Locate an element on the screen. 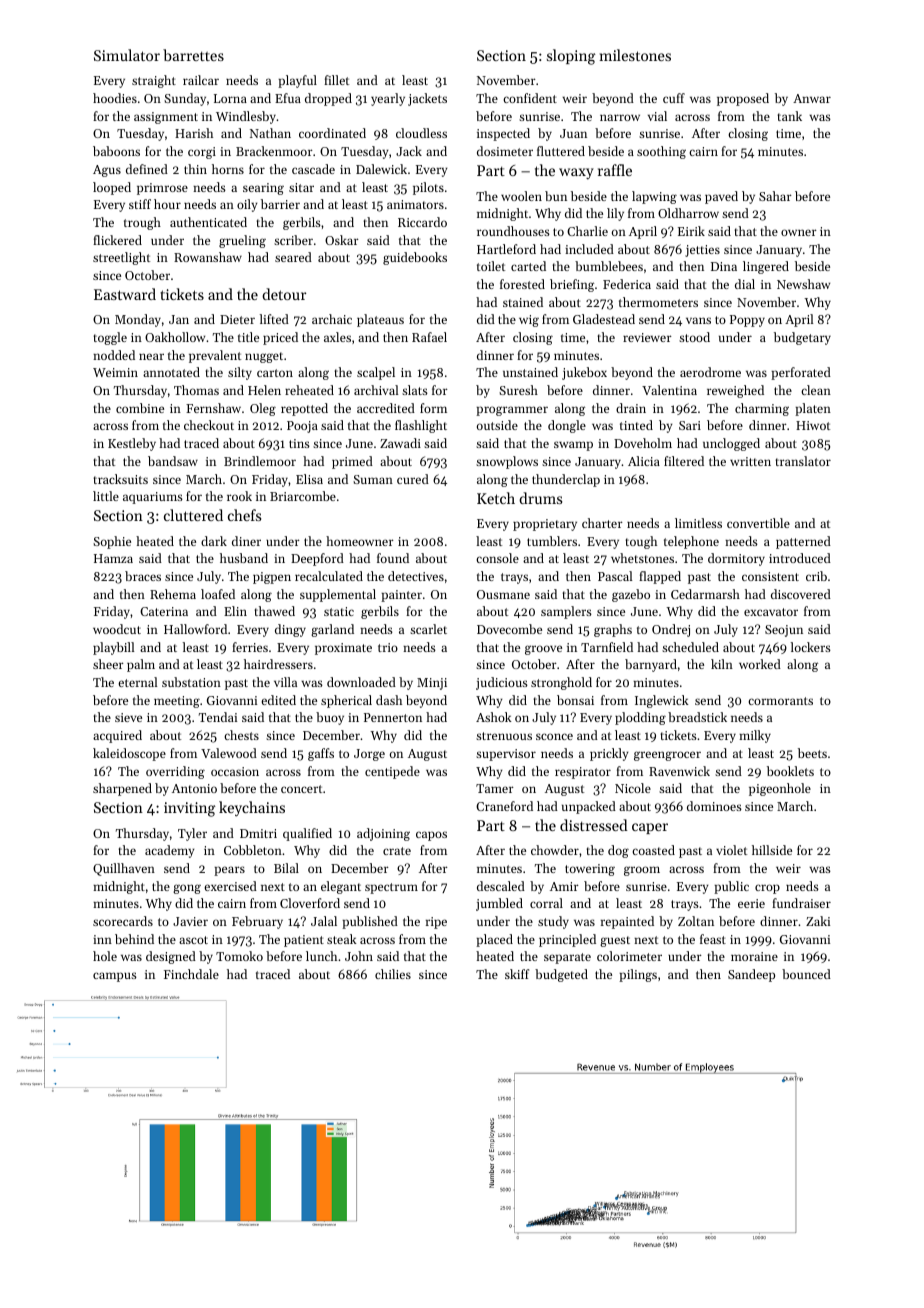 Image resolution: width=924 pixels, height=1308 pixels. ripe is located at coordinates (436, 923).
